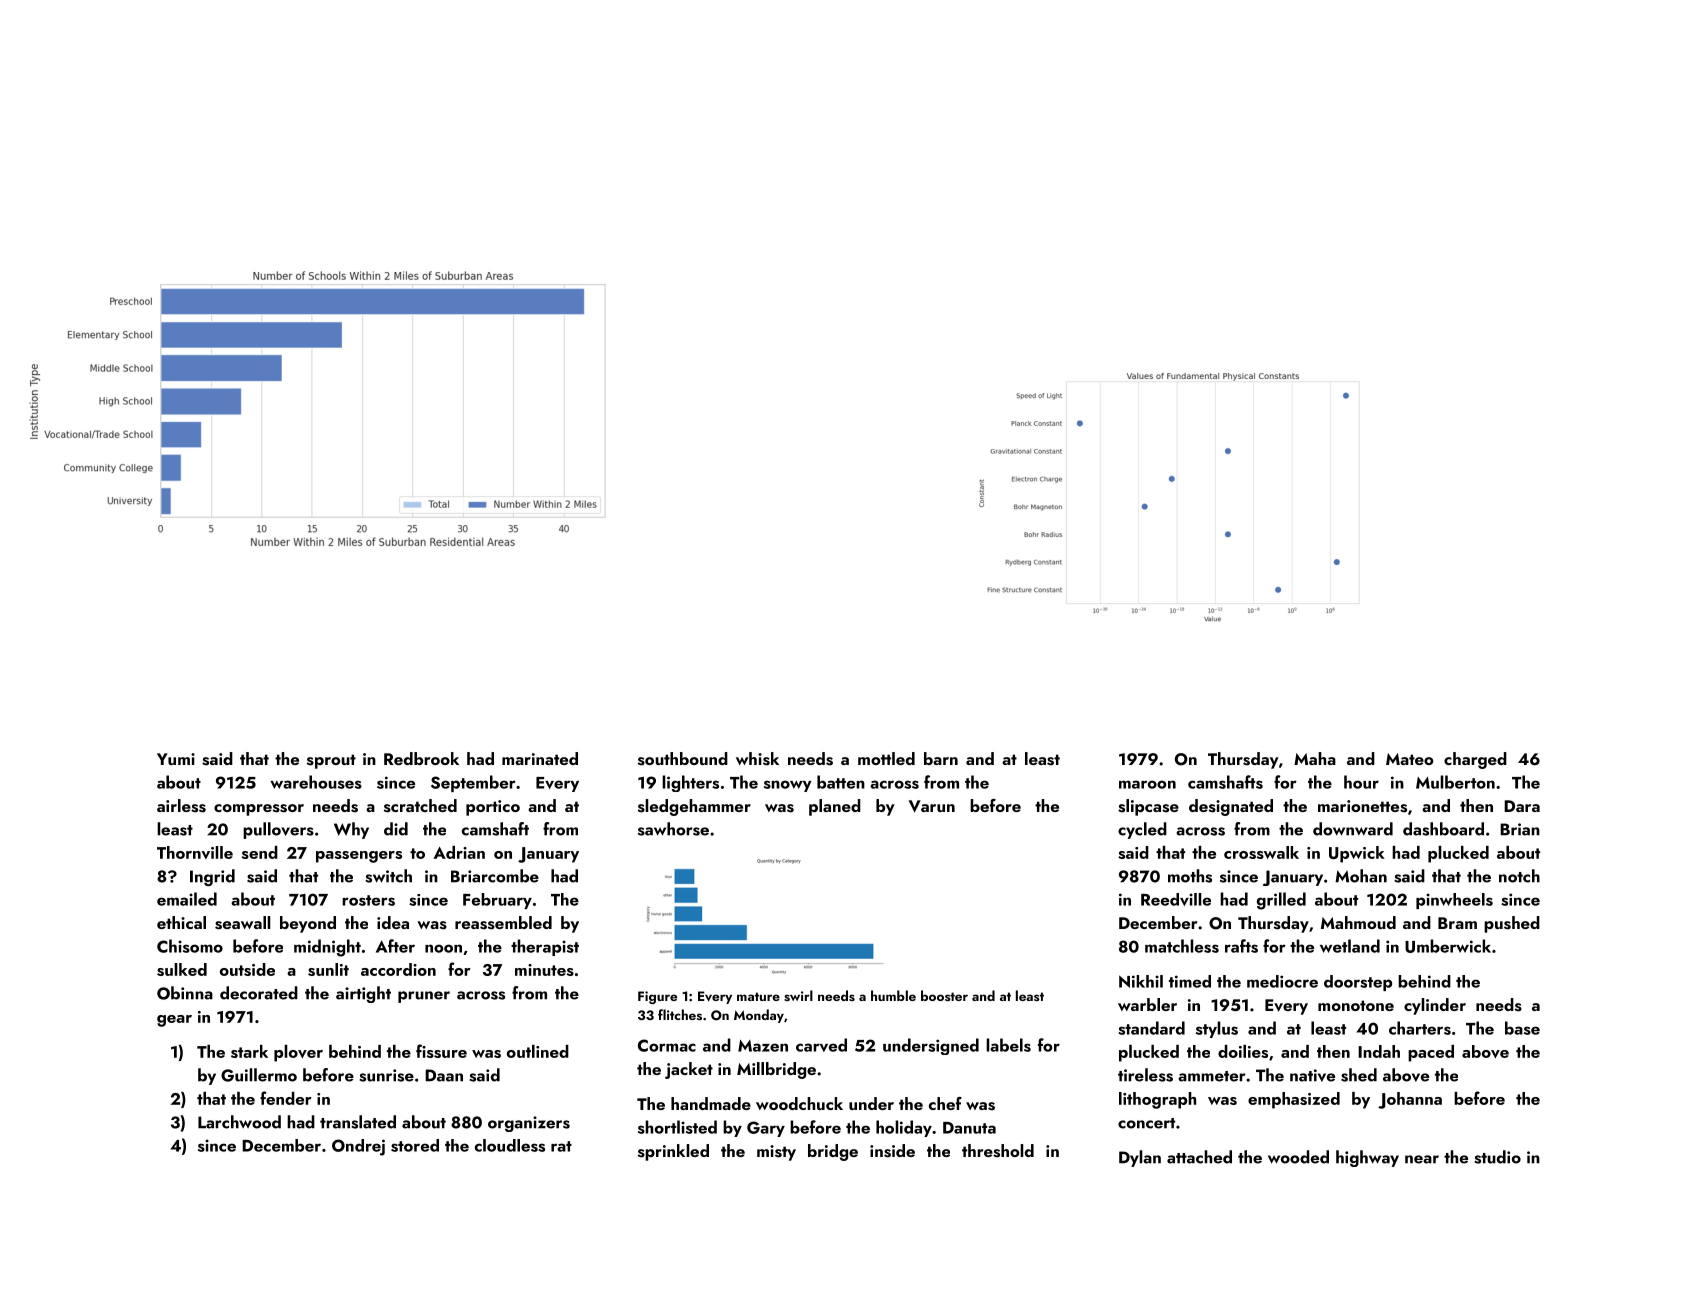 The width and height of the page is (1697, 1312). Describe the element at coordinates (358, 1147) in the page. I see `Ondrej` at that location.
